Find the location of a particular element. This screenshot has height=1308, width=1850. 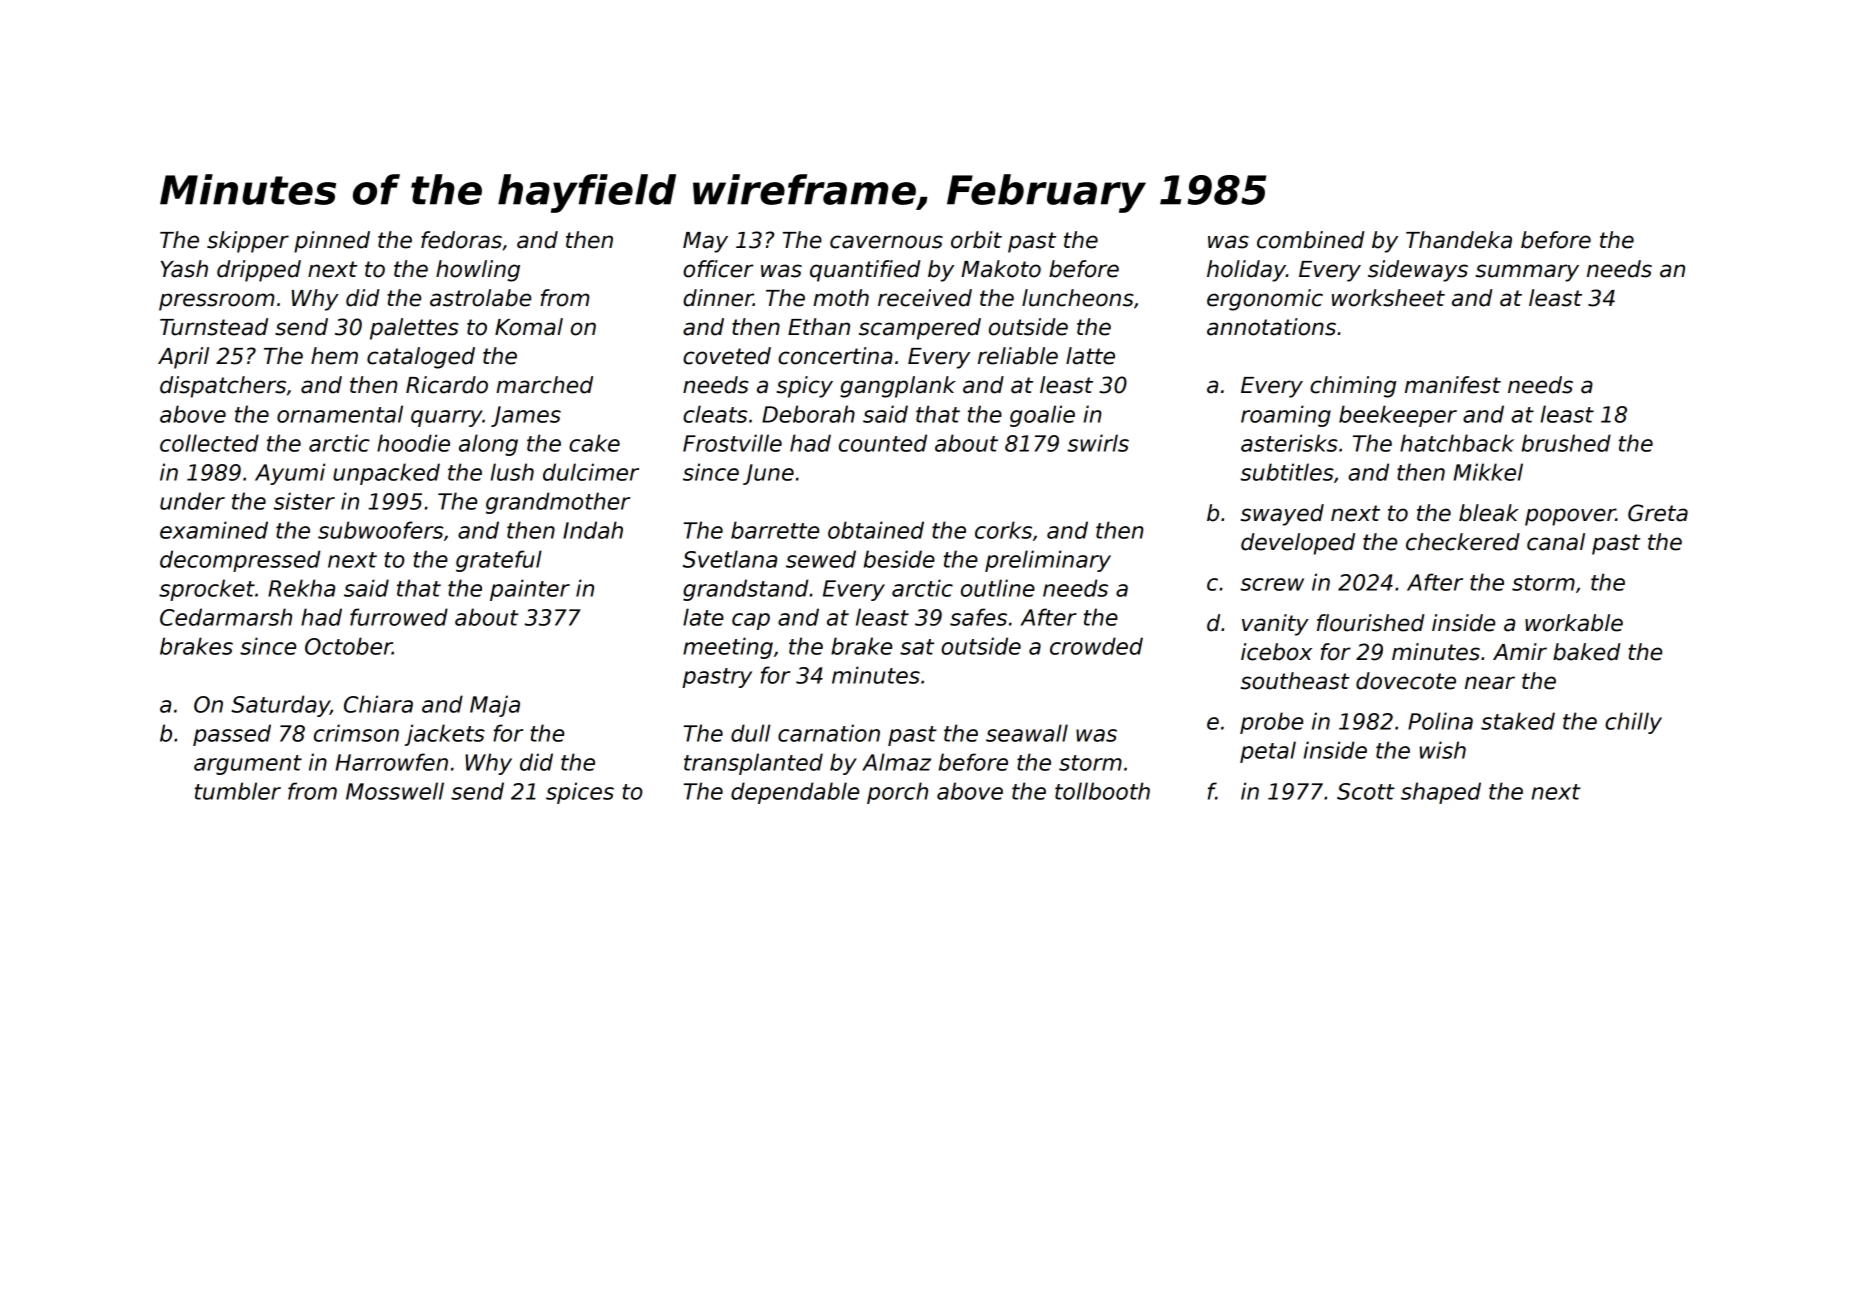

crimson is located at coordinates (356, 733).
